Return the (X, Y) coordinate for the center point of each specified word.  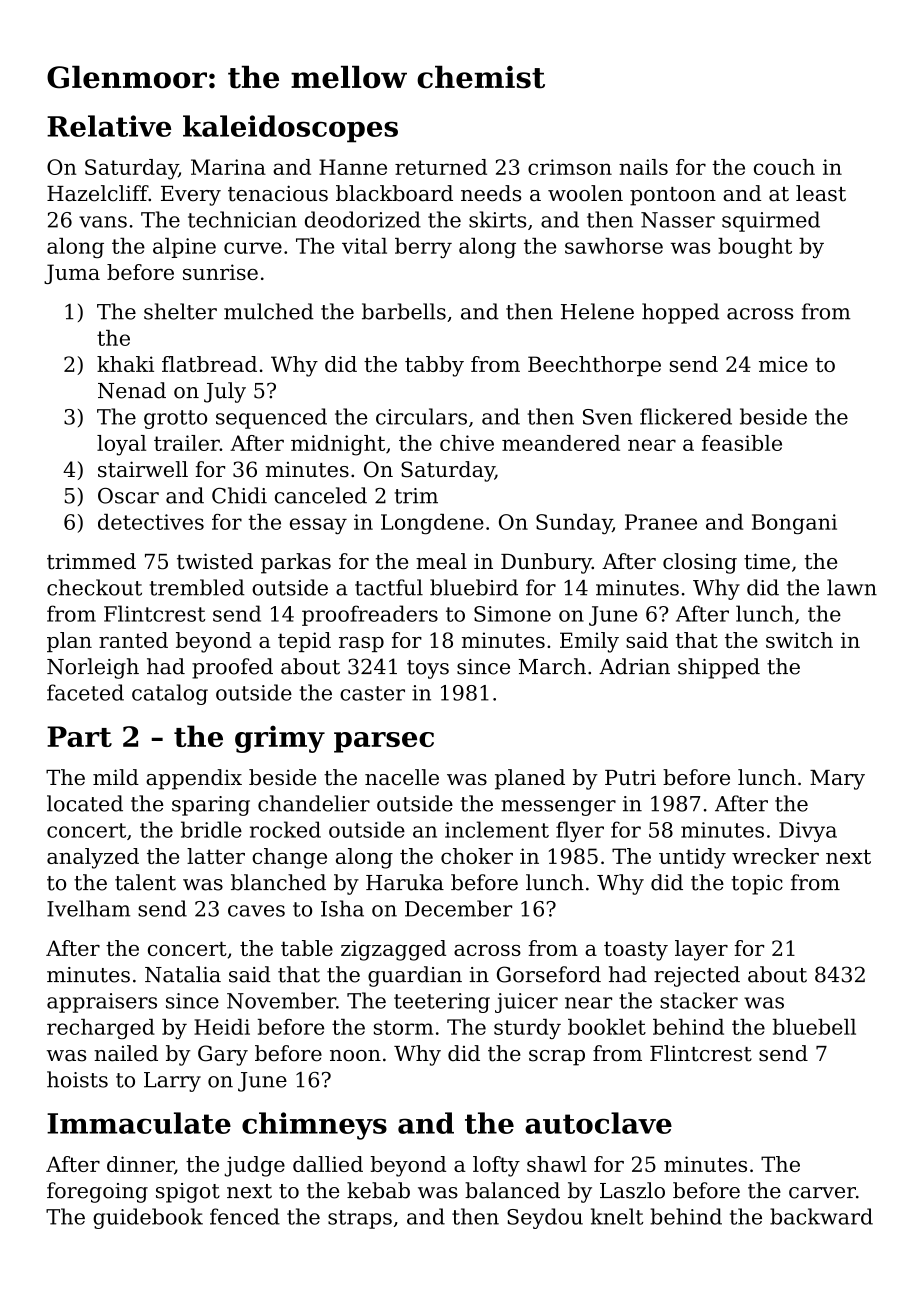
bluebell (814, 1027)
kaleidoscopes (290, 129)
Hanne (353, 167)
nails (643, 167)
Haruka (405, 882)
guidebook (148, 1218)
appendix (194, 779)
